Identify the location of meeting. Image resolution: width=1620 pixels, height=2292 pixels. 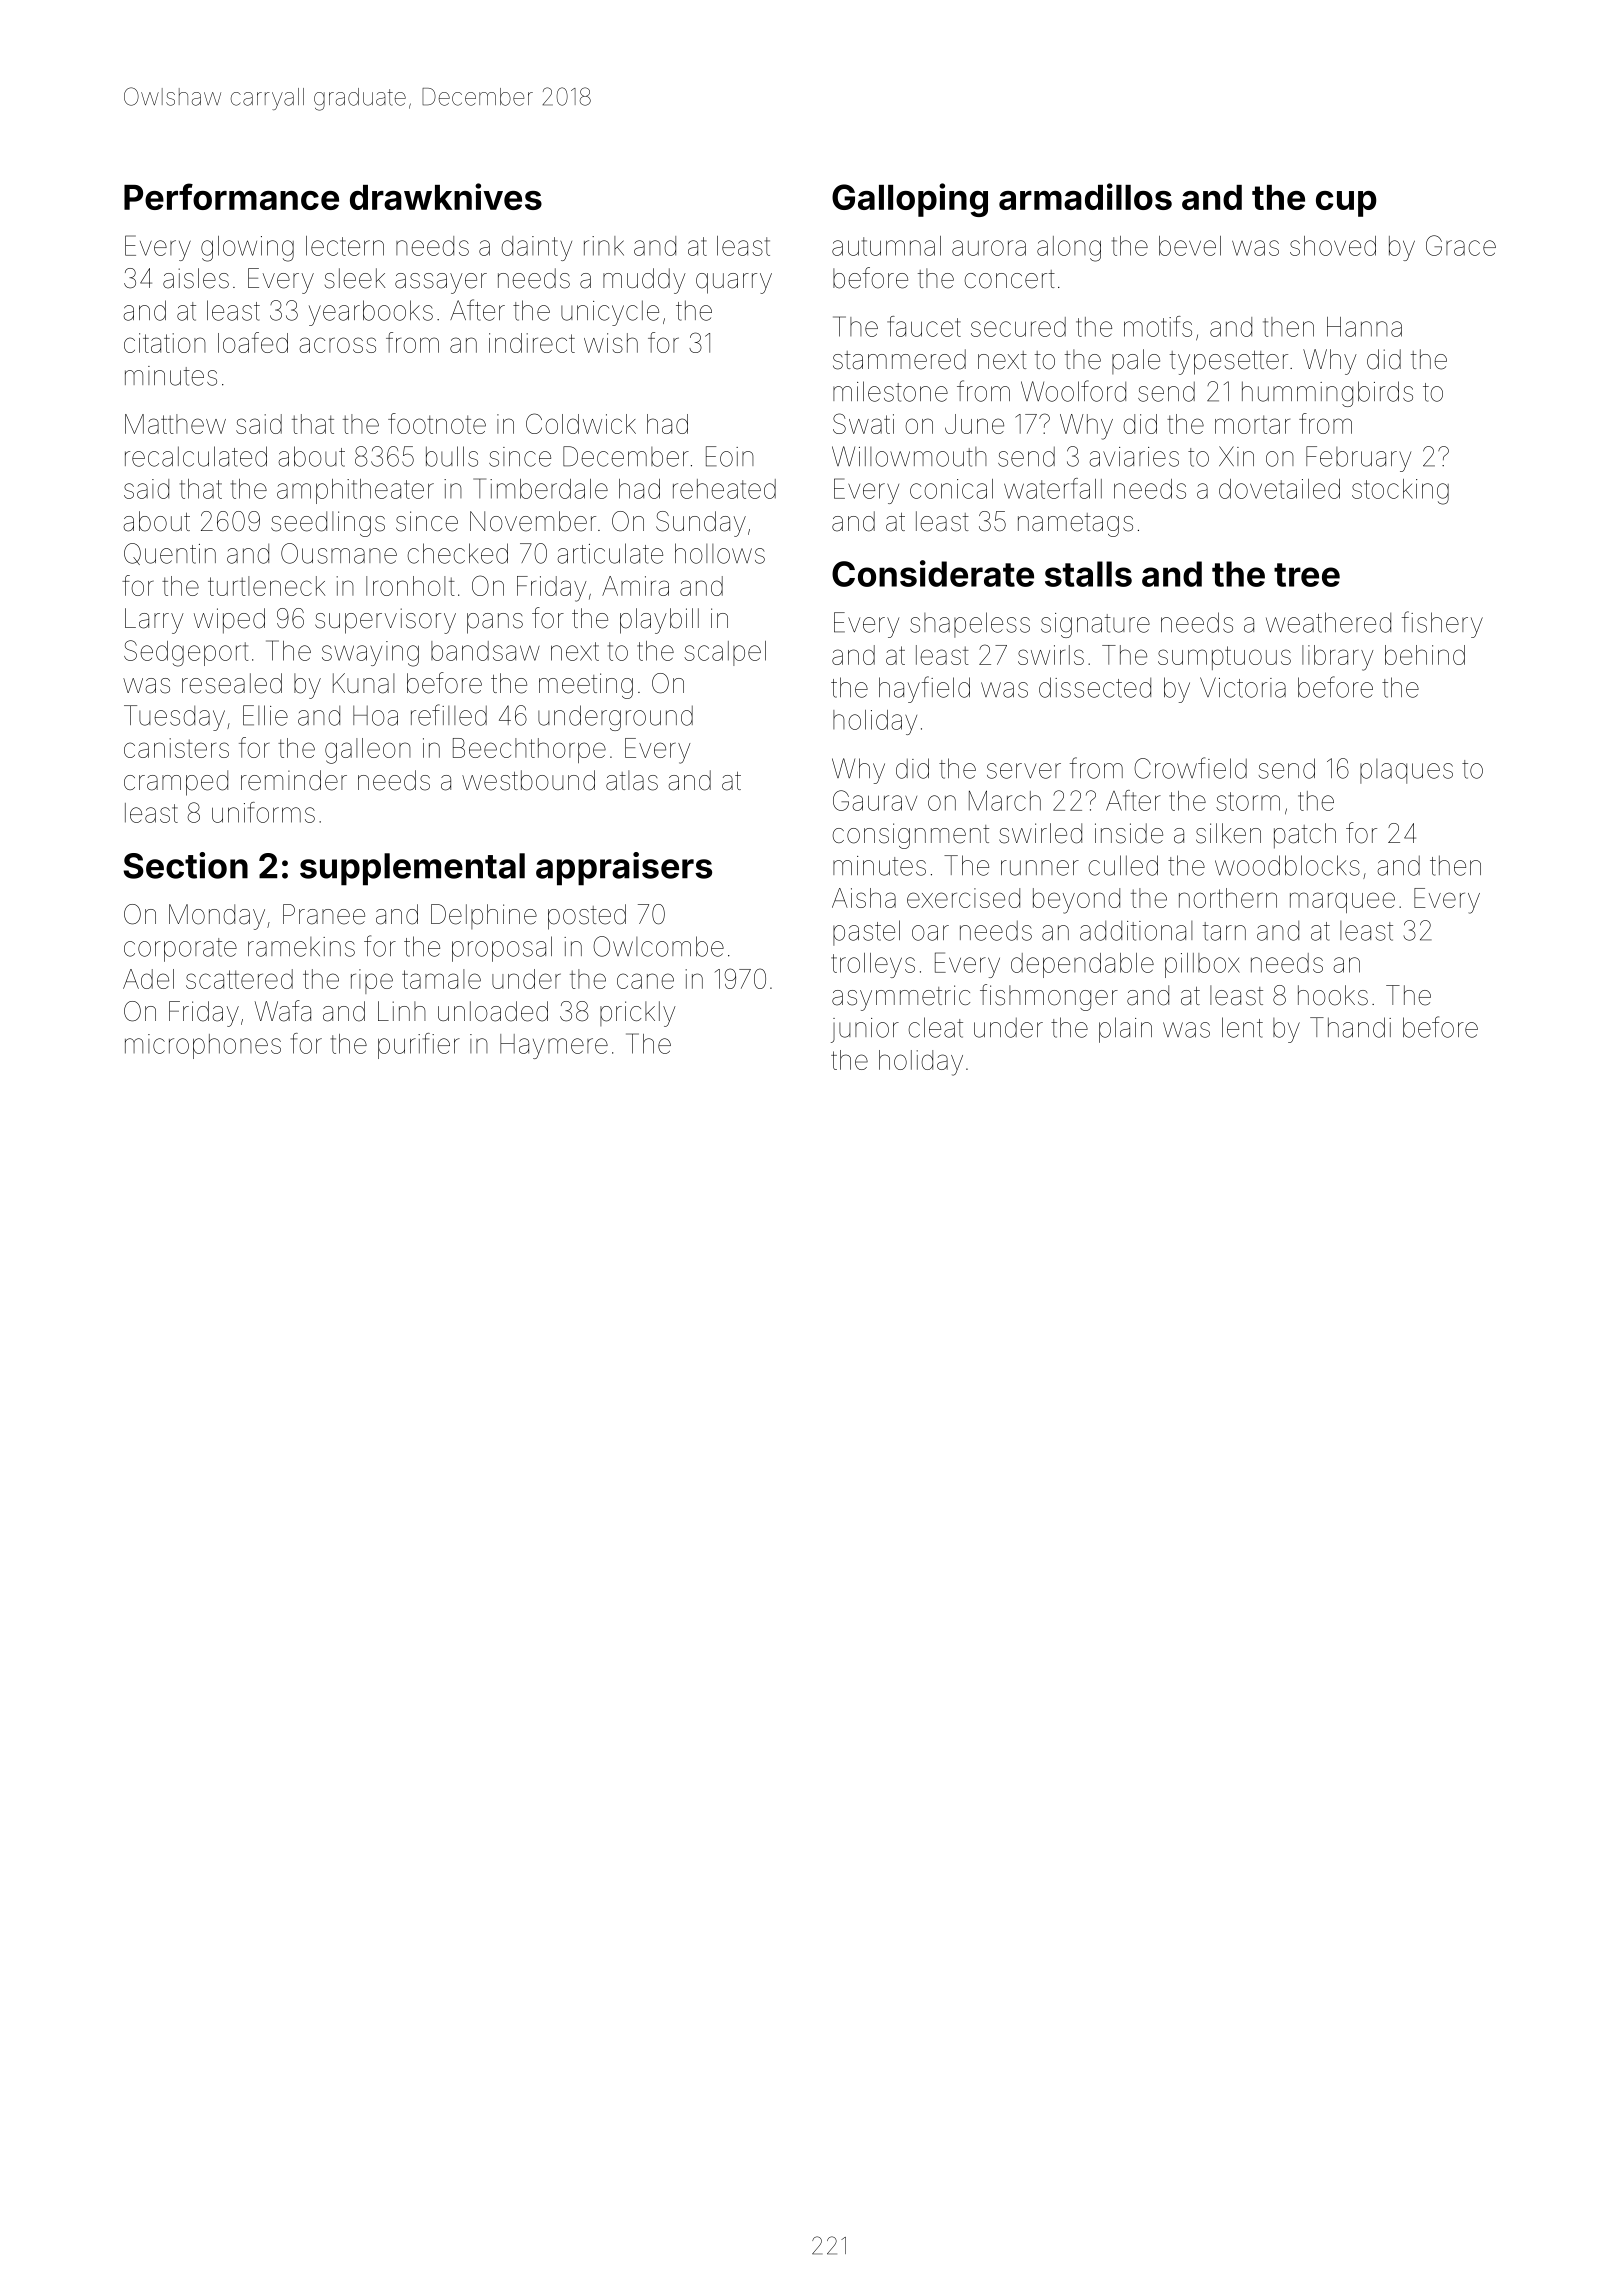
(586, 686).
